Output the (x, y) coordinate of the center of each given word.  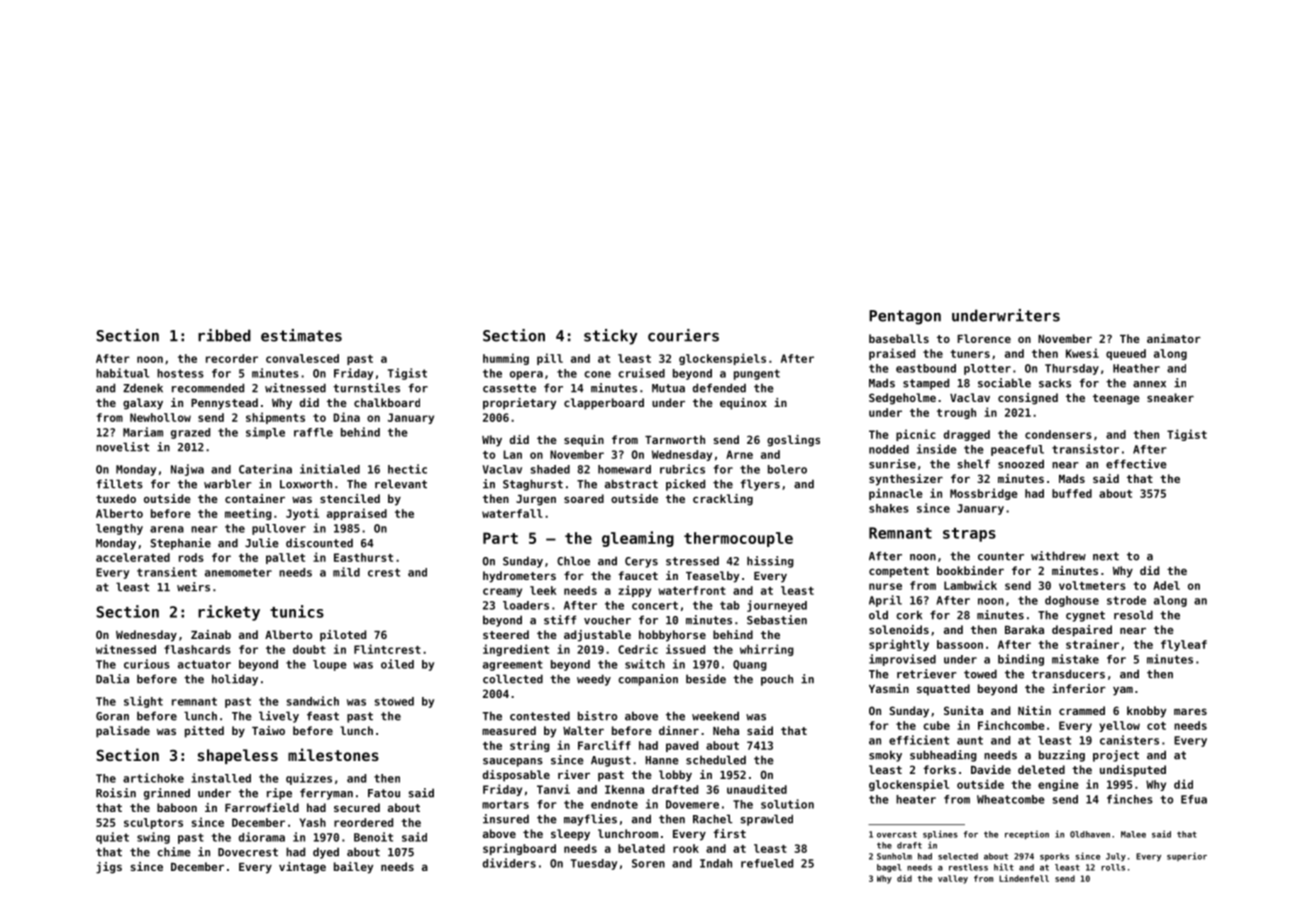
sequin (584, 441)
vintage (302, 868)
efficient (919, 740)
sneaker (1170, 397)
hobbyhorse (672, 636)
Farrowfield (262, 807)
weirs (193, 587)
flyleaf (1184, 645)
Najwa (187, 470)
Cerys (641, 562)
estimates (301, 335)
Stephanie (180, 544)
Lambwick (970, 585)
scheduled (716, 760)
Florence (984, 338)
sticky (611, 337)
